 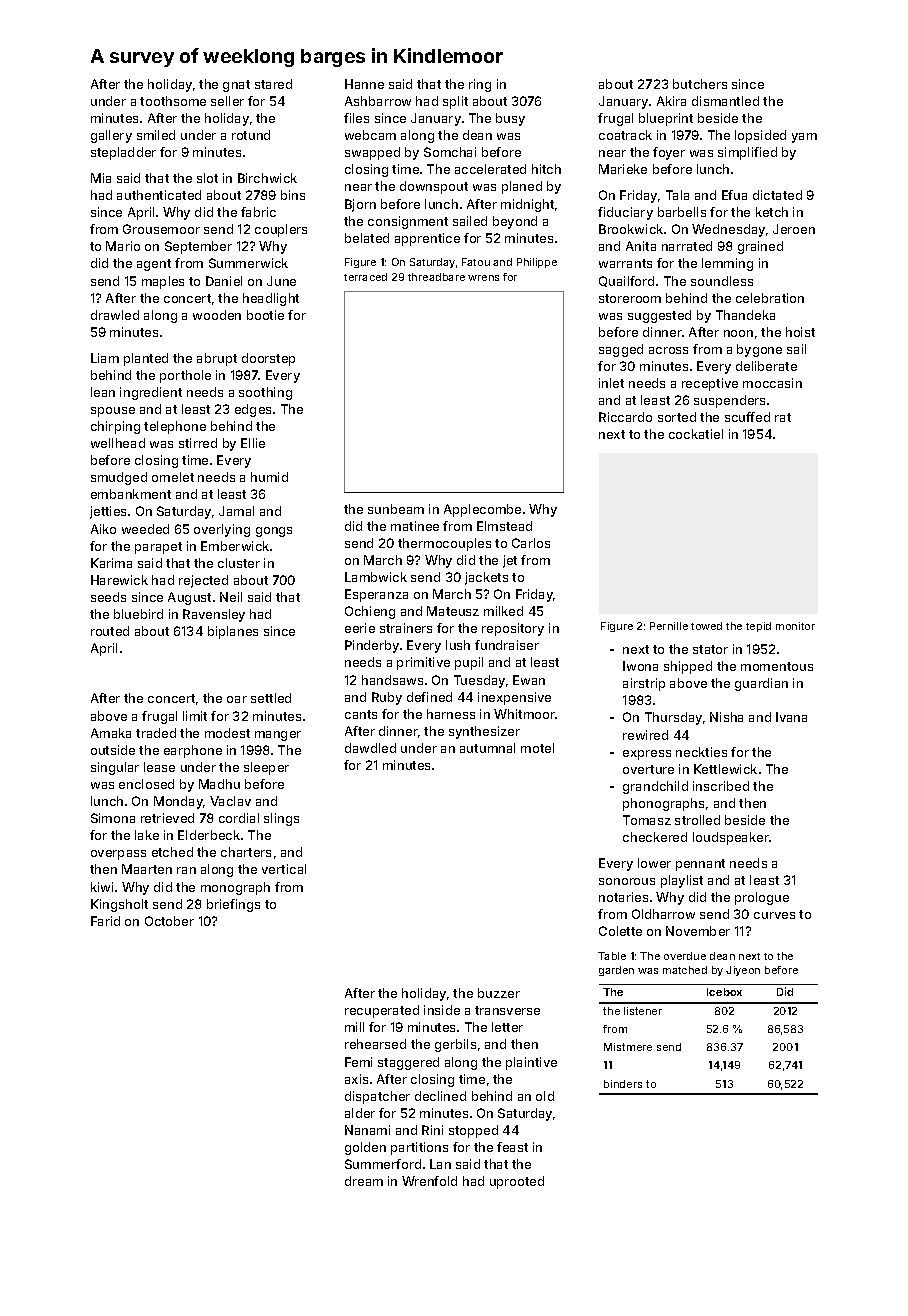 What do you see at coordinates (173, 101) in the screenshot?
I see `toothsome` at bounding box center [173, 101].
